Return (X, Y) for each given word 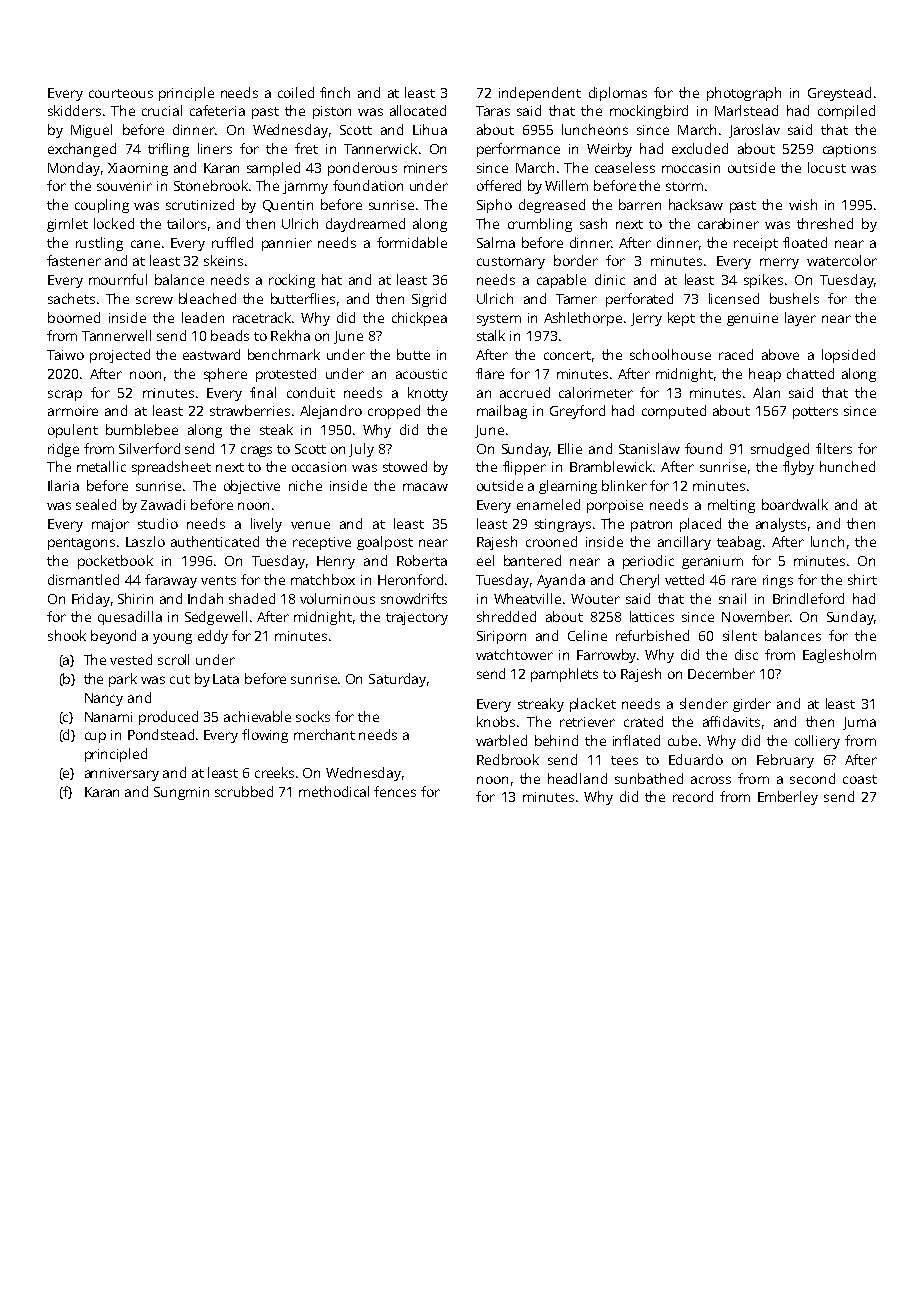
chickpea (419, 319)
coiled (296, 92)
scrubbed (244, 791)
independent (540, 94)
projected (120, 356)
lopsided (848, 356)
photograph (744, 94)
